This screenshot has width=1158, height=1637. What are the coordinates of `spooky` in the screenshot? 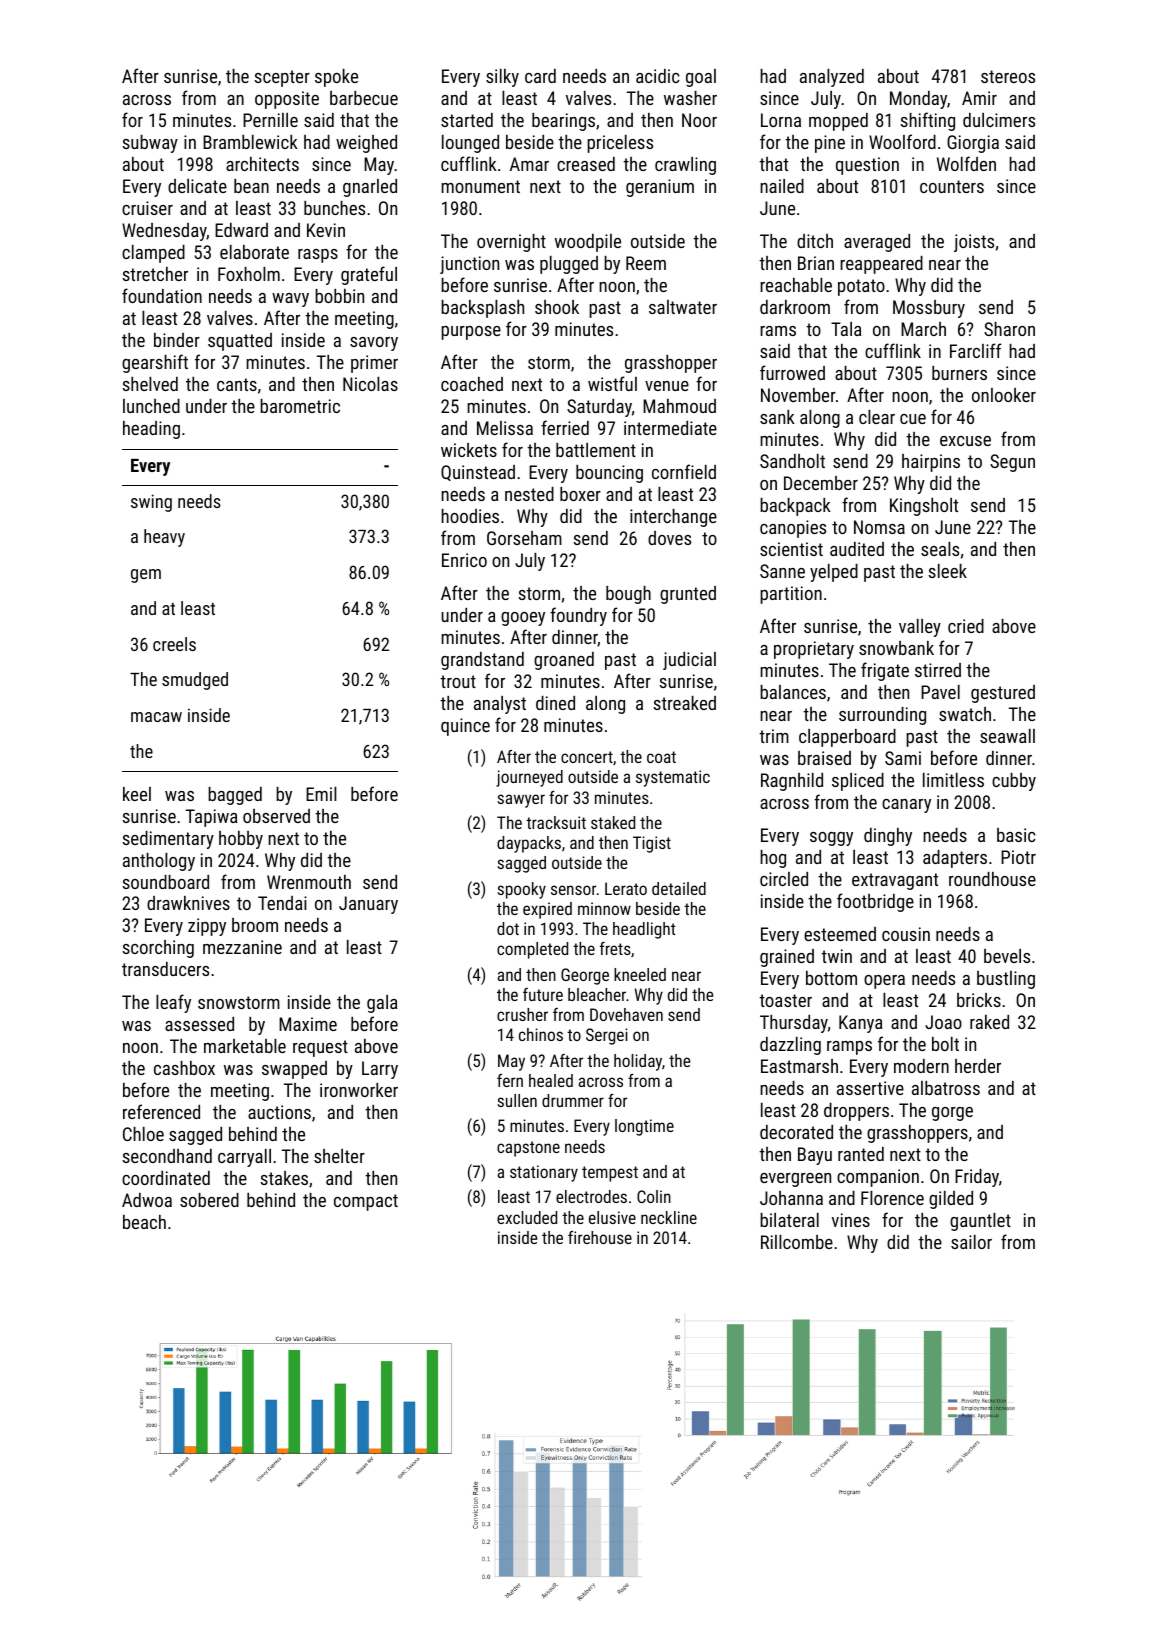 It's located at (521, 890).
